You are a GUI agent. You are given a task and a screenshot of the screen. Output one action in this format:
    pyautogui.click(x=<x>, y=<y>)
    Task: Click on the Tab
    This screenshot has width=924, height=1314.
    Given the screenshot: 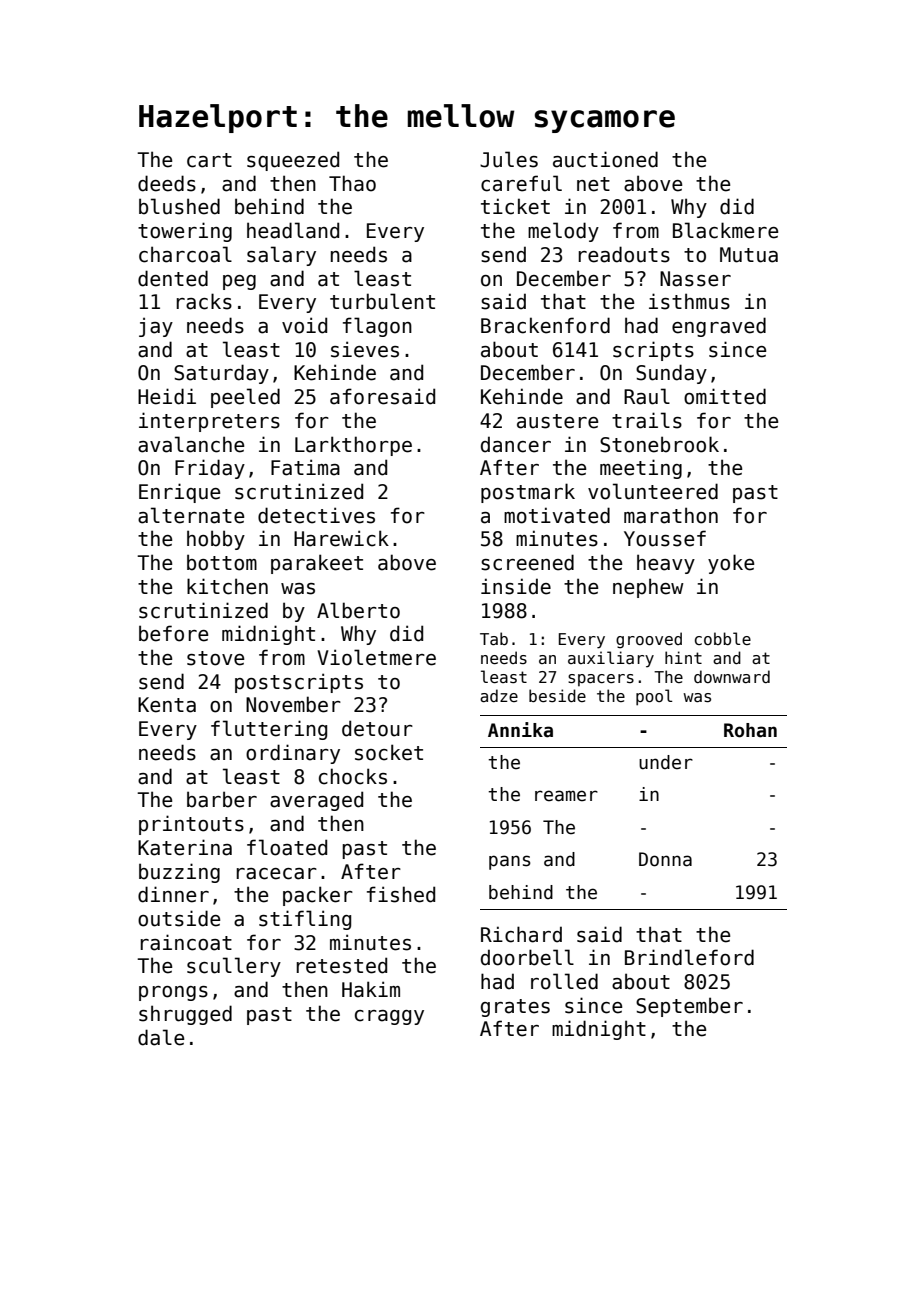 What is the action you would take?
    pyautogui.click(x=494, y=638)
